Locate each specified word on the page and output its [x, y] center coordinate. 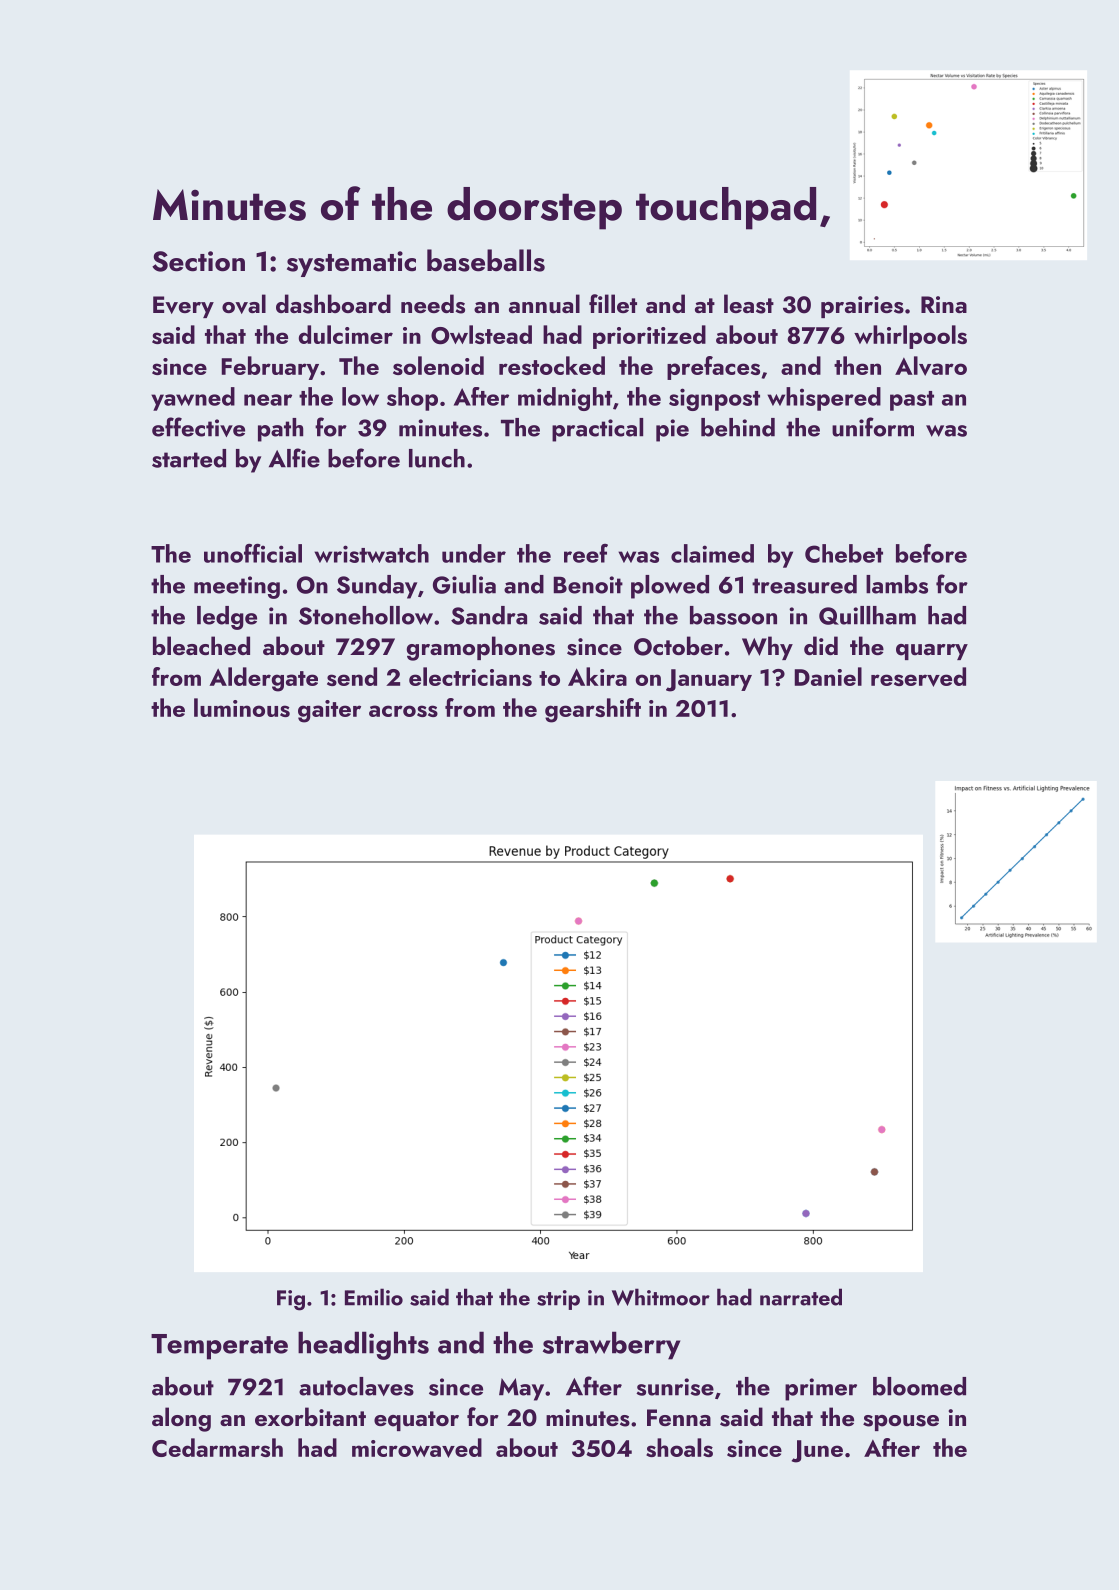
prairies [862, 307]
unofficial [253, 553]
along [181, 1419]
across [403, 711]
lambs [897, 584]
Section [198, 261]
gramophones [481, 648]
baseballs [486, 260]
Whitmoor [661, 1297]
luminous [242, 707]
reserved [918, 677]
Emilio [374, 1297]
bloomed [919, 1386]
